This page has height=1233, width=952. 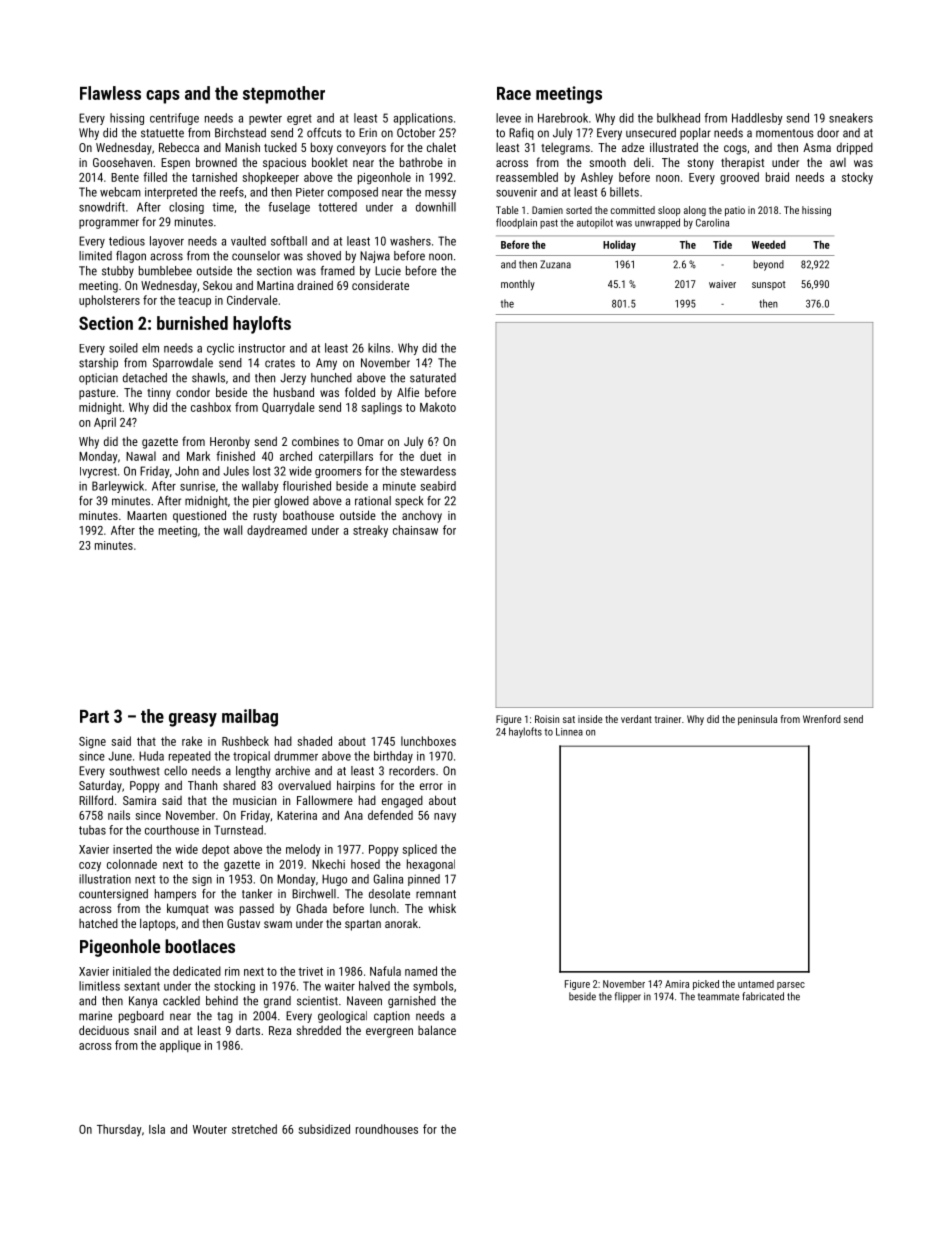 I want to click on Goosehaven, so click(x=122, y=162).
